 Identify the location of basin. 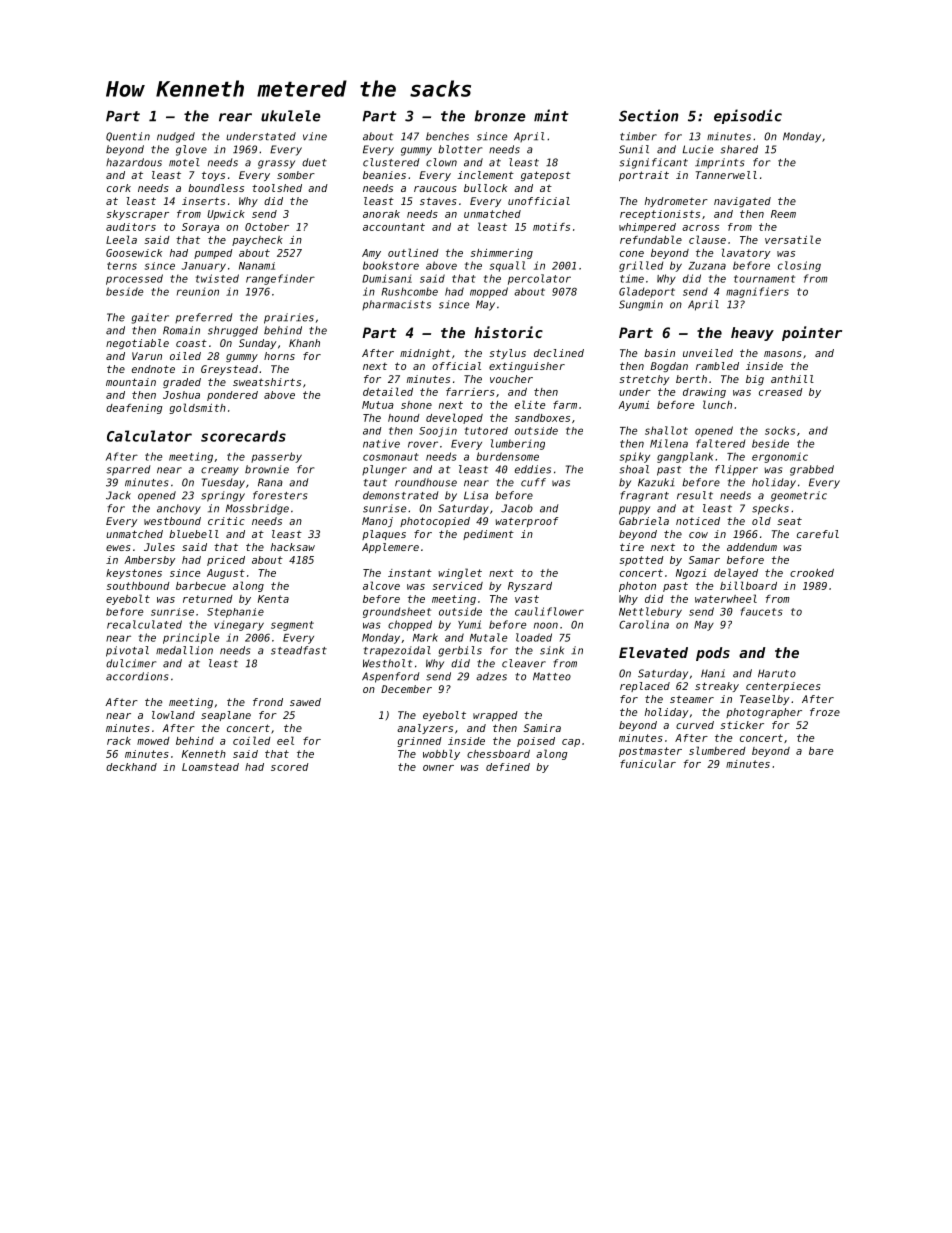
(659, 353).
